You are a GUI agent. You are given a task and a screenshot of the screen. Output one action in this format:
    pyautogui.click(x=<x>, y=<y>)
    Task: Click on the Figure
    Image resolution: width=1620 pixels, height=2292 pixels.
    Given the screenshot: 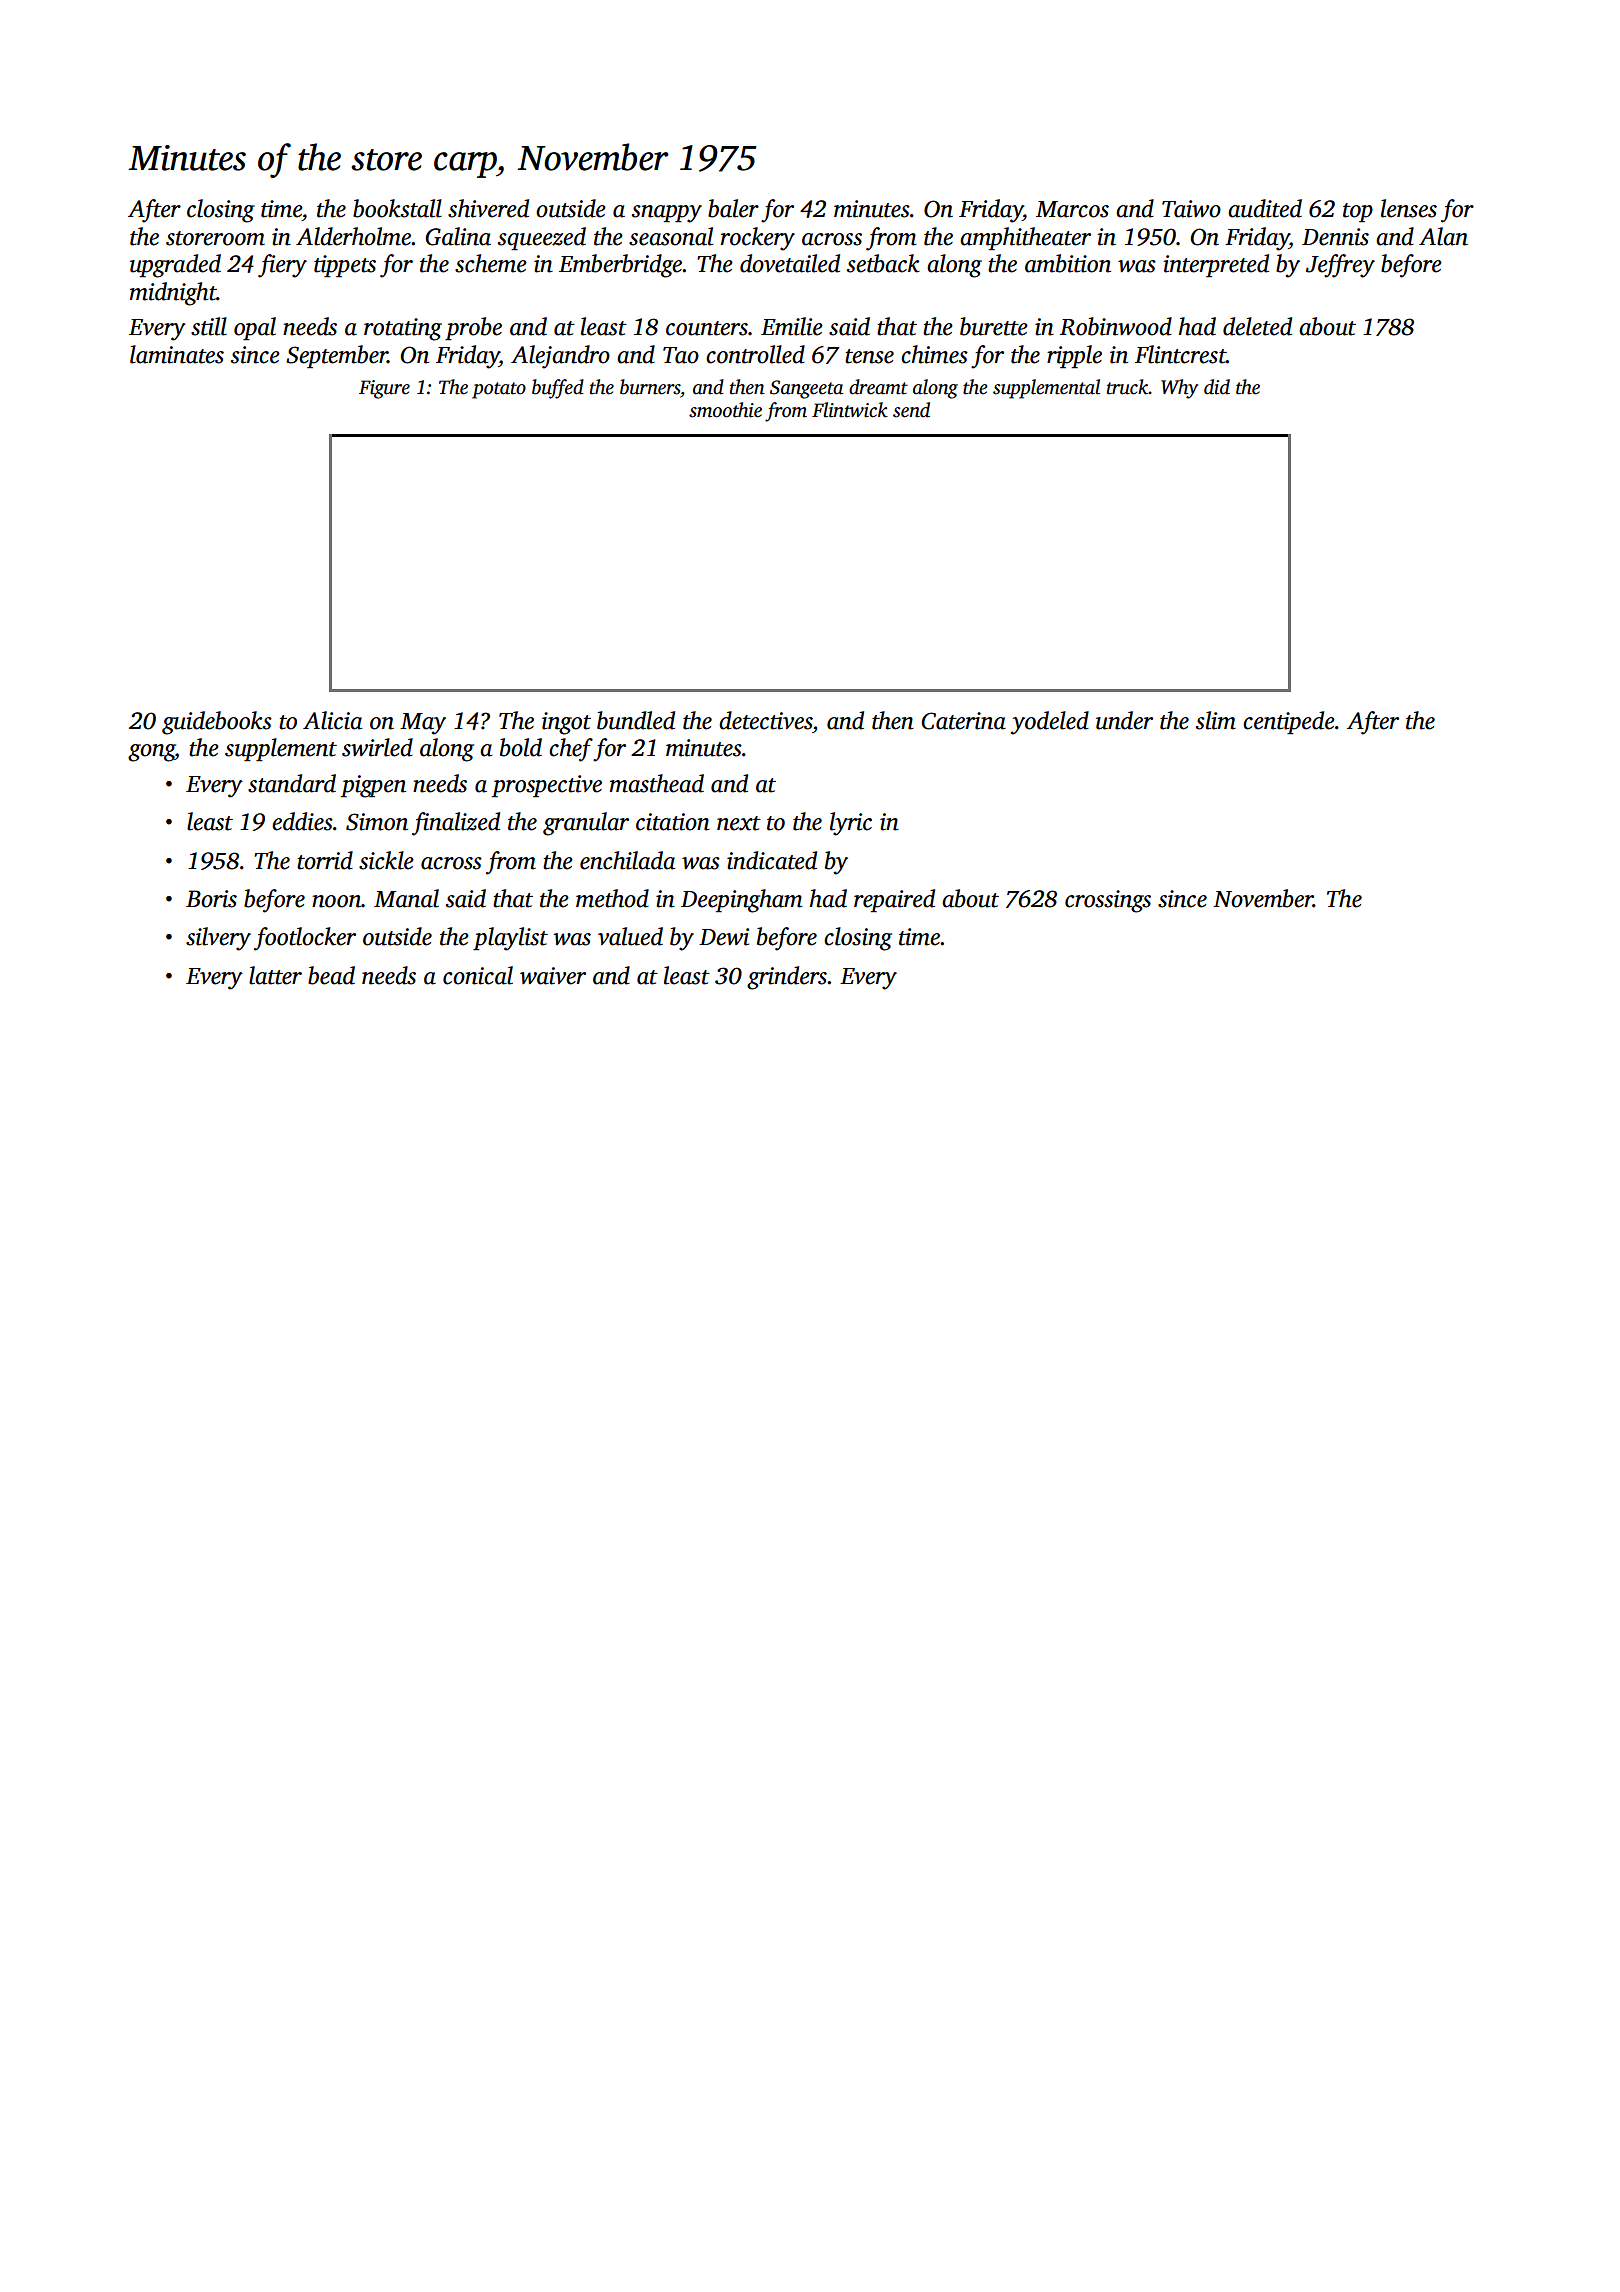 What is the action you would take?
    pyautogui.click(x=384, y=389)
